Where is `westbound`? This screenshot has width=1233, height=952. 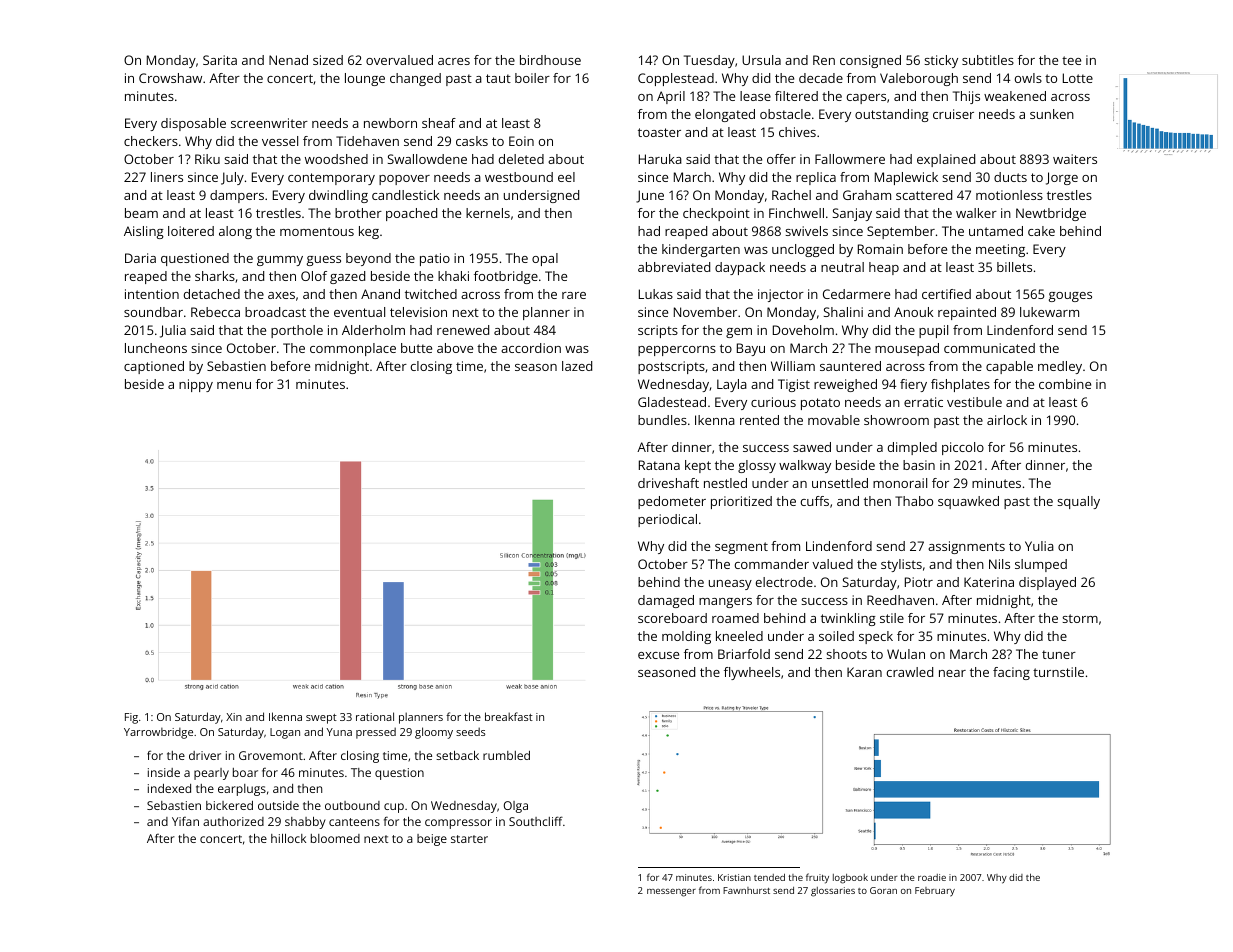 westbound is located at coordinates (519, 177).
